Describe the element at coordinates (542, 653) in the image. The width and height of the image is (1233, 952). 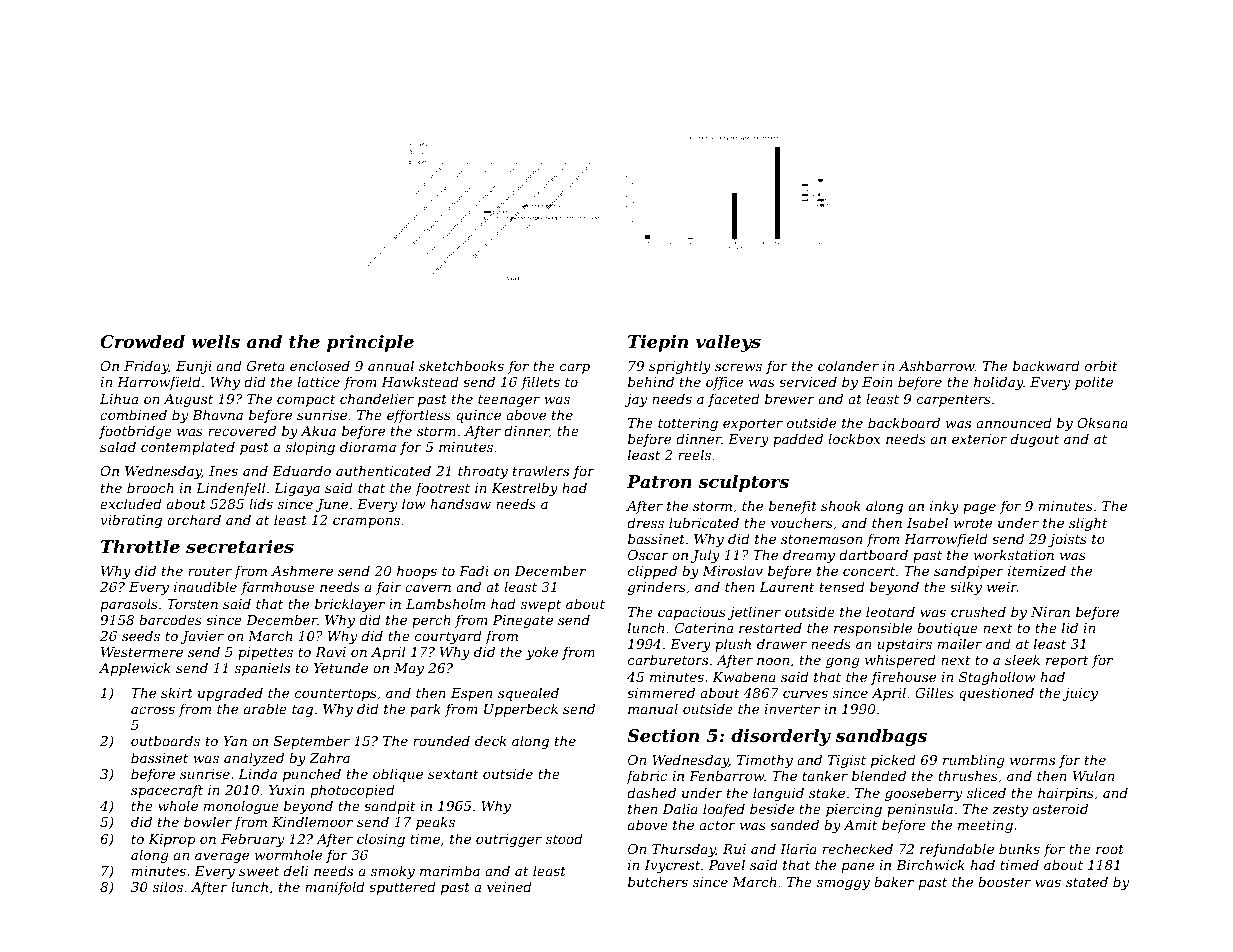
I see `yoke` at that location.
